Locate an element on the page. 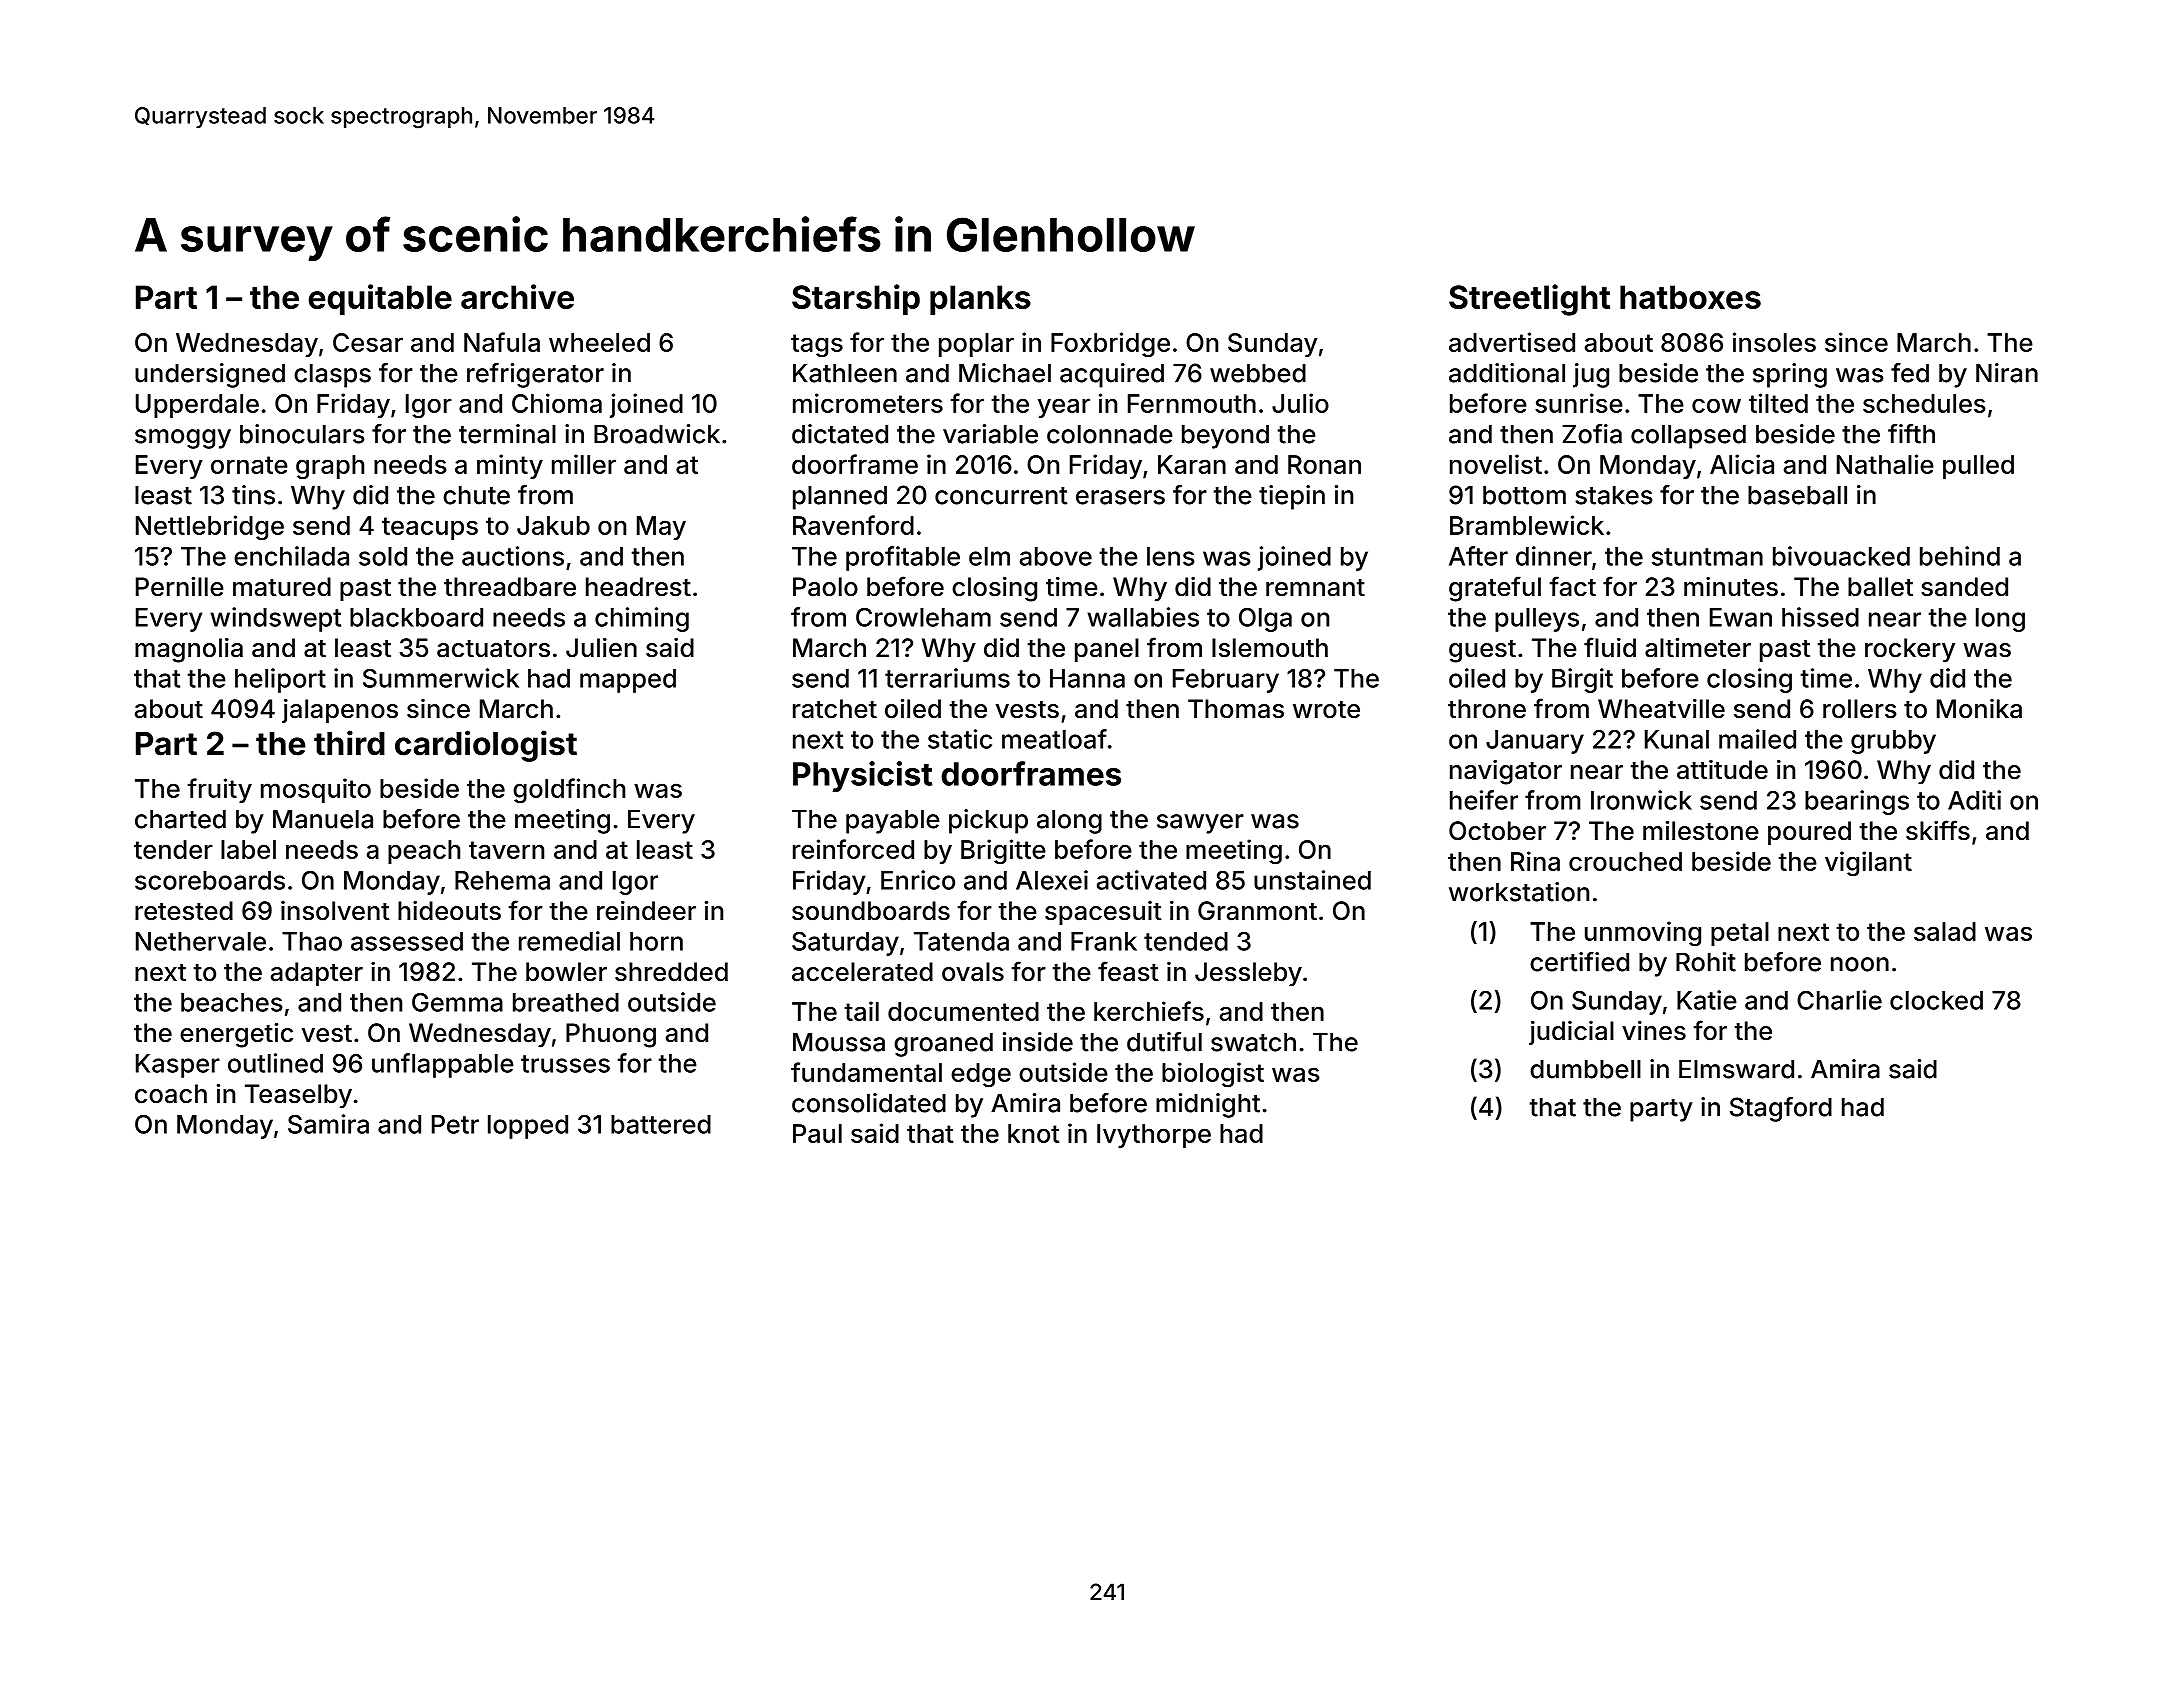 Image resolution: width=2178 pixels, height=1683 pixels. peach is located at coordinates (424, 852).
